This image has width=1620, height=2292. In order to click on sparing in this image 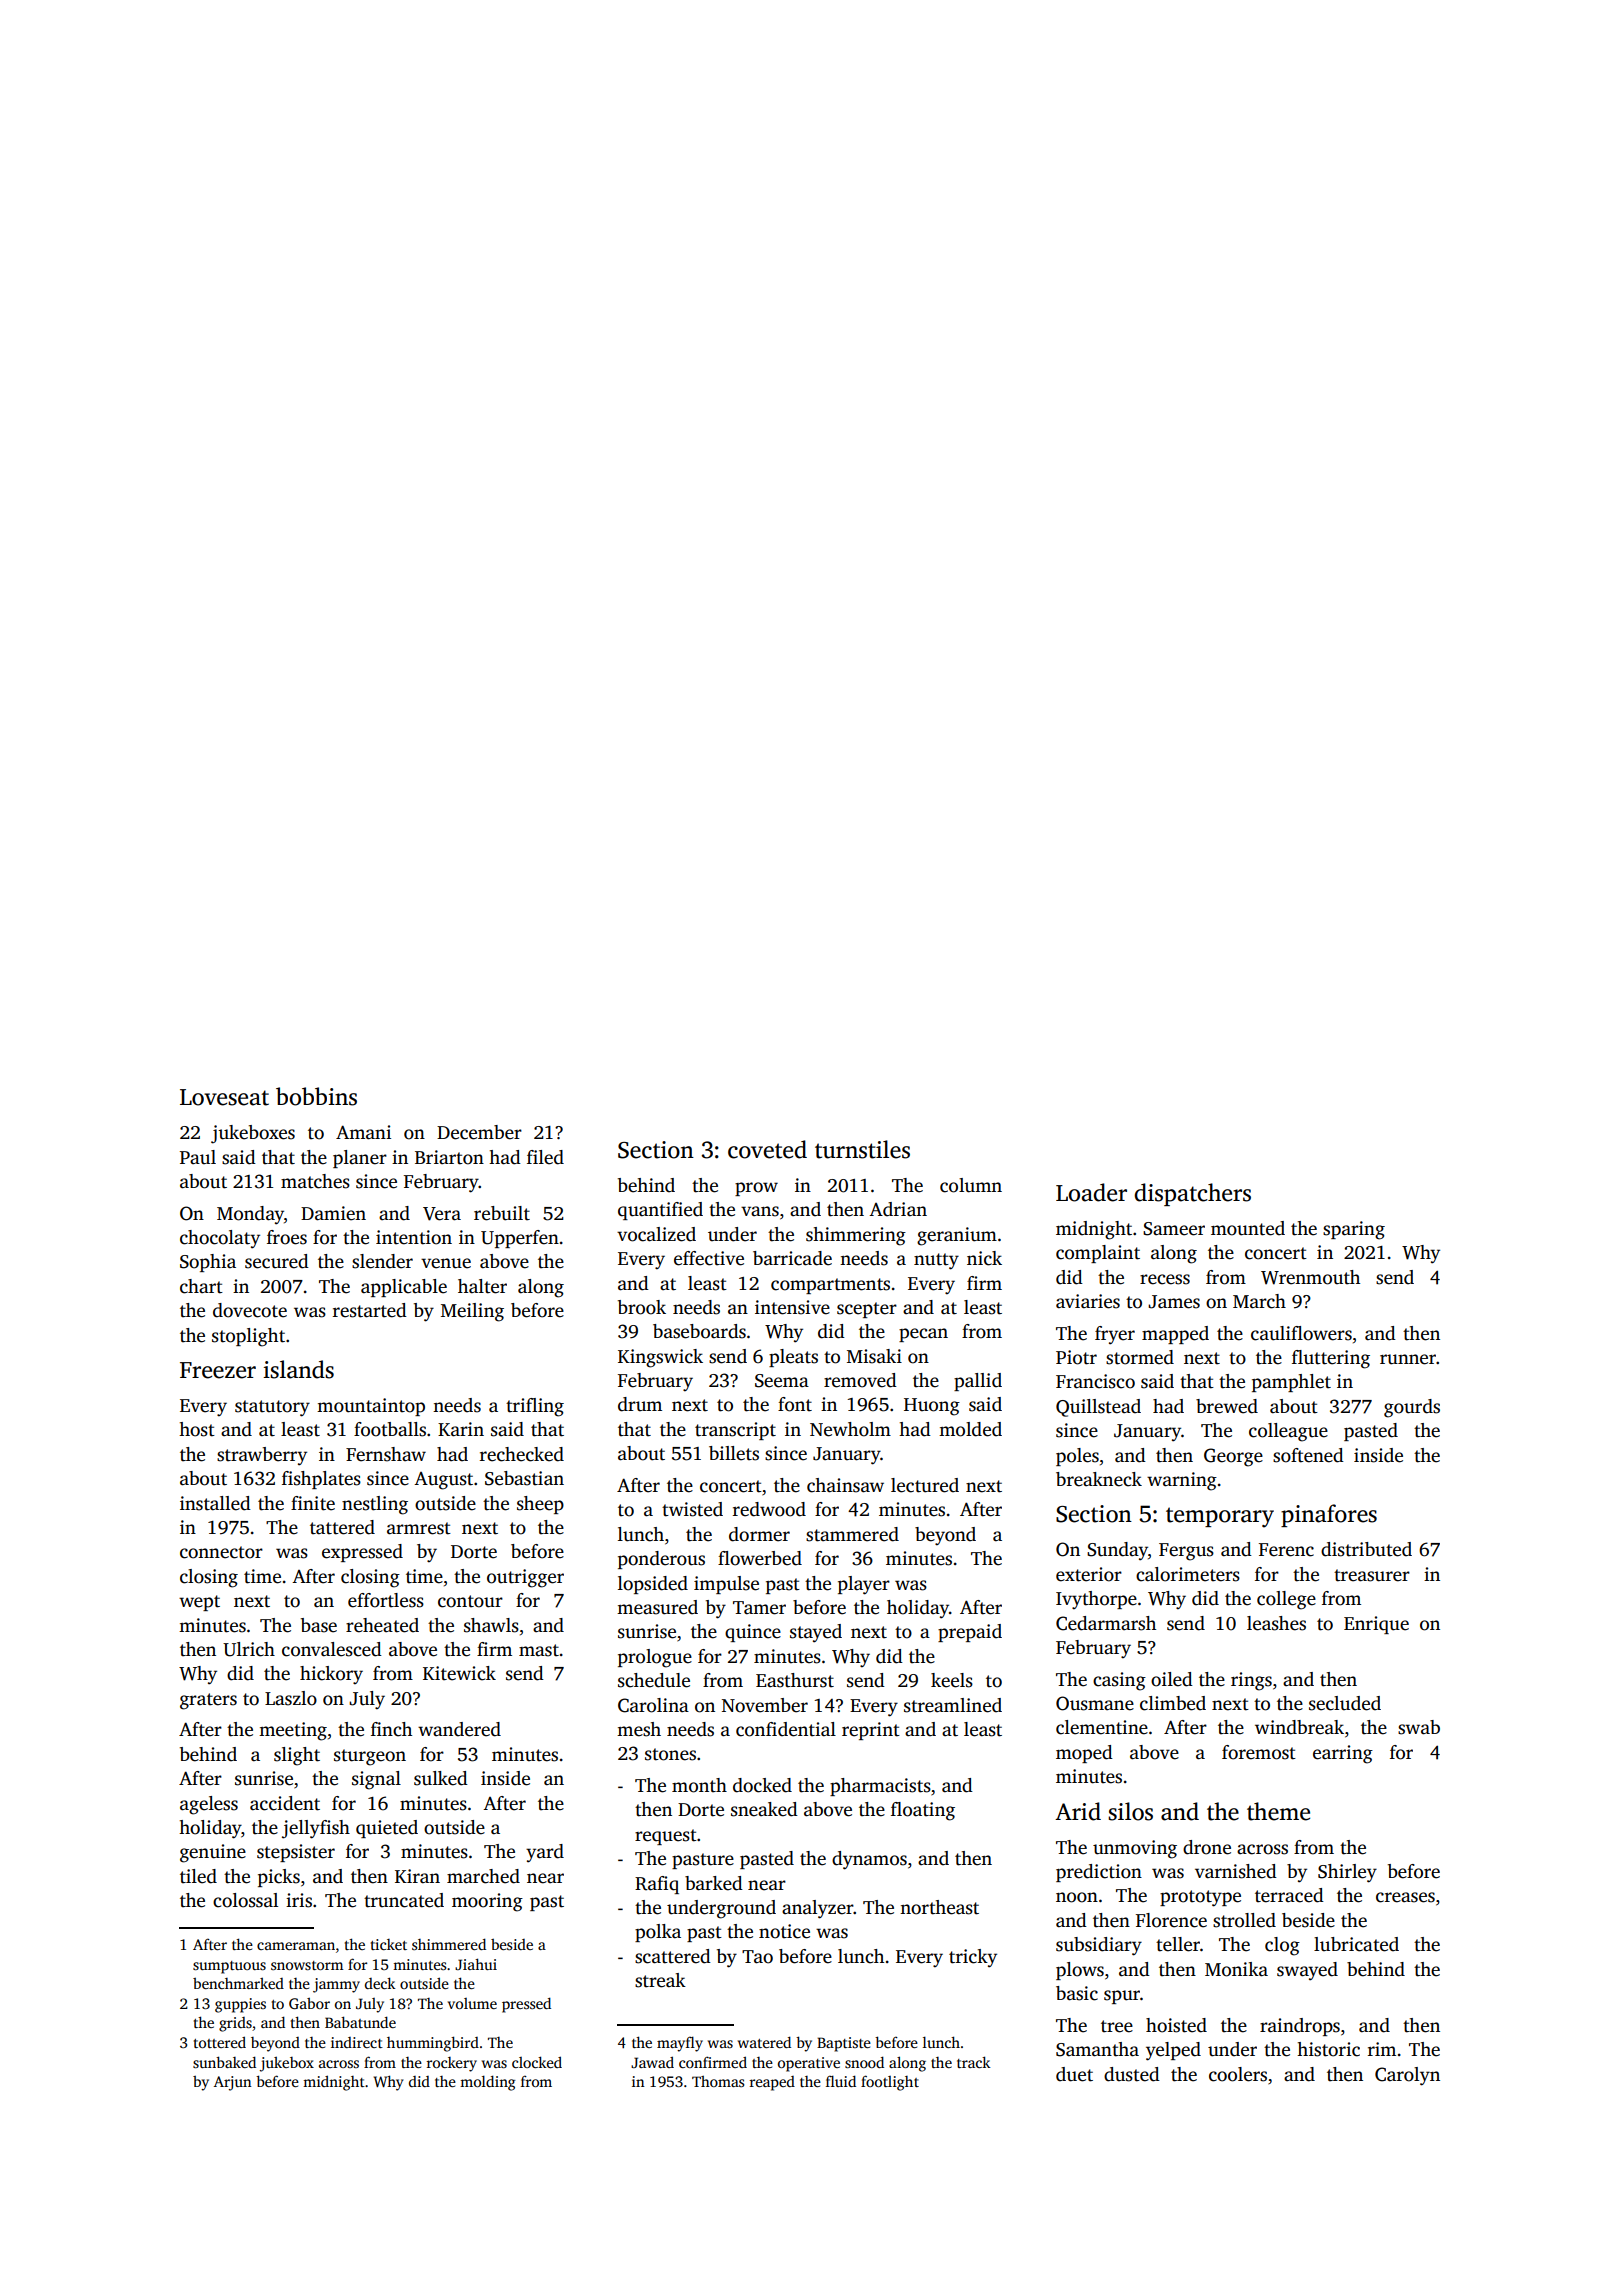, I will do `click(1354, 1230)`.
